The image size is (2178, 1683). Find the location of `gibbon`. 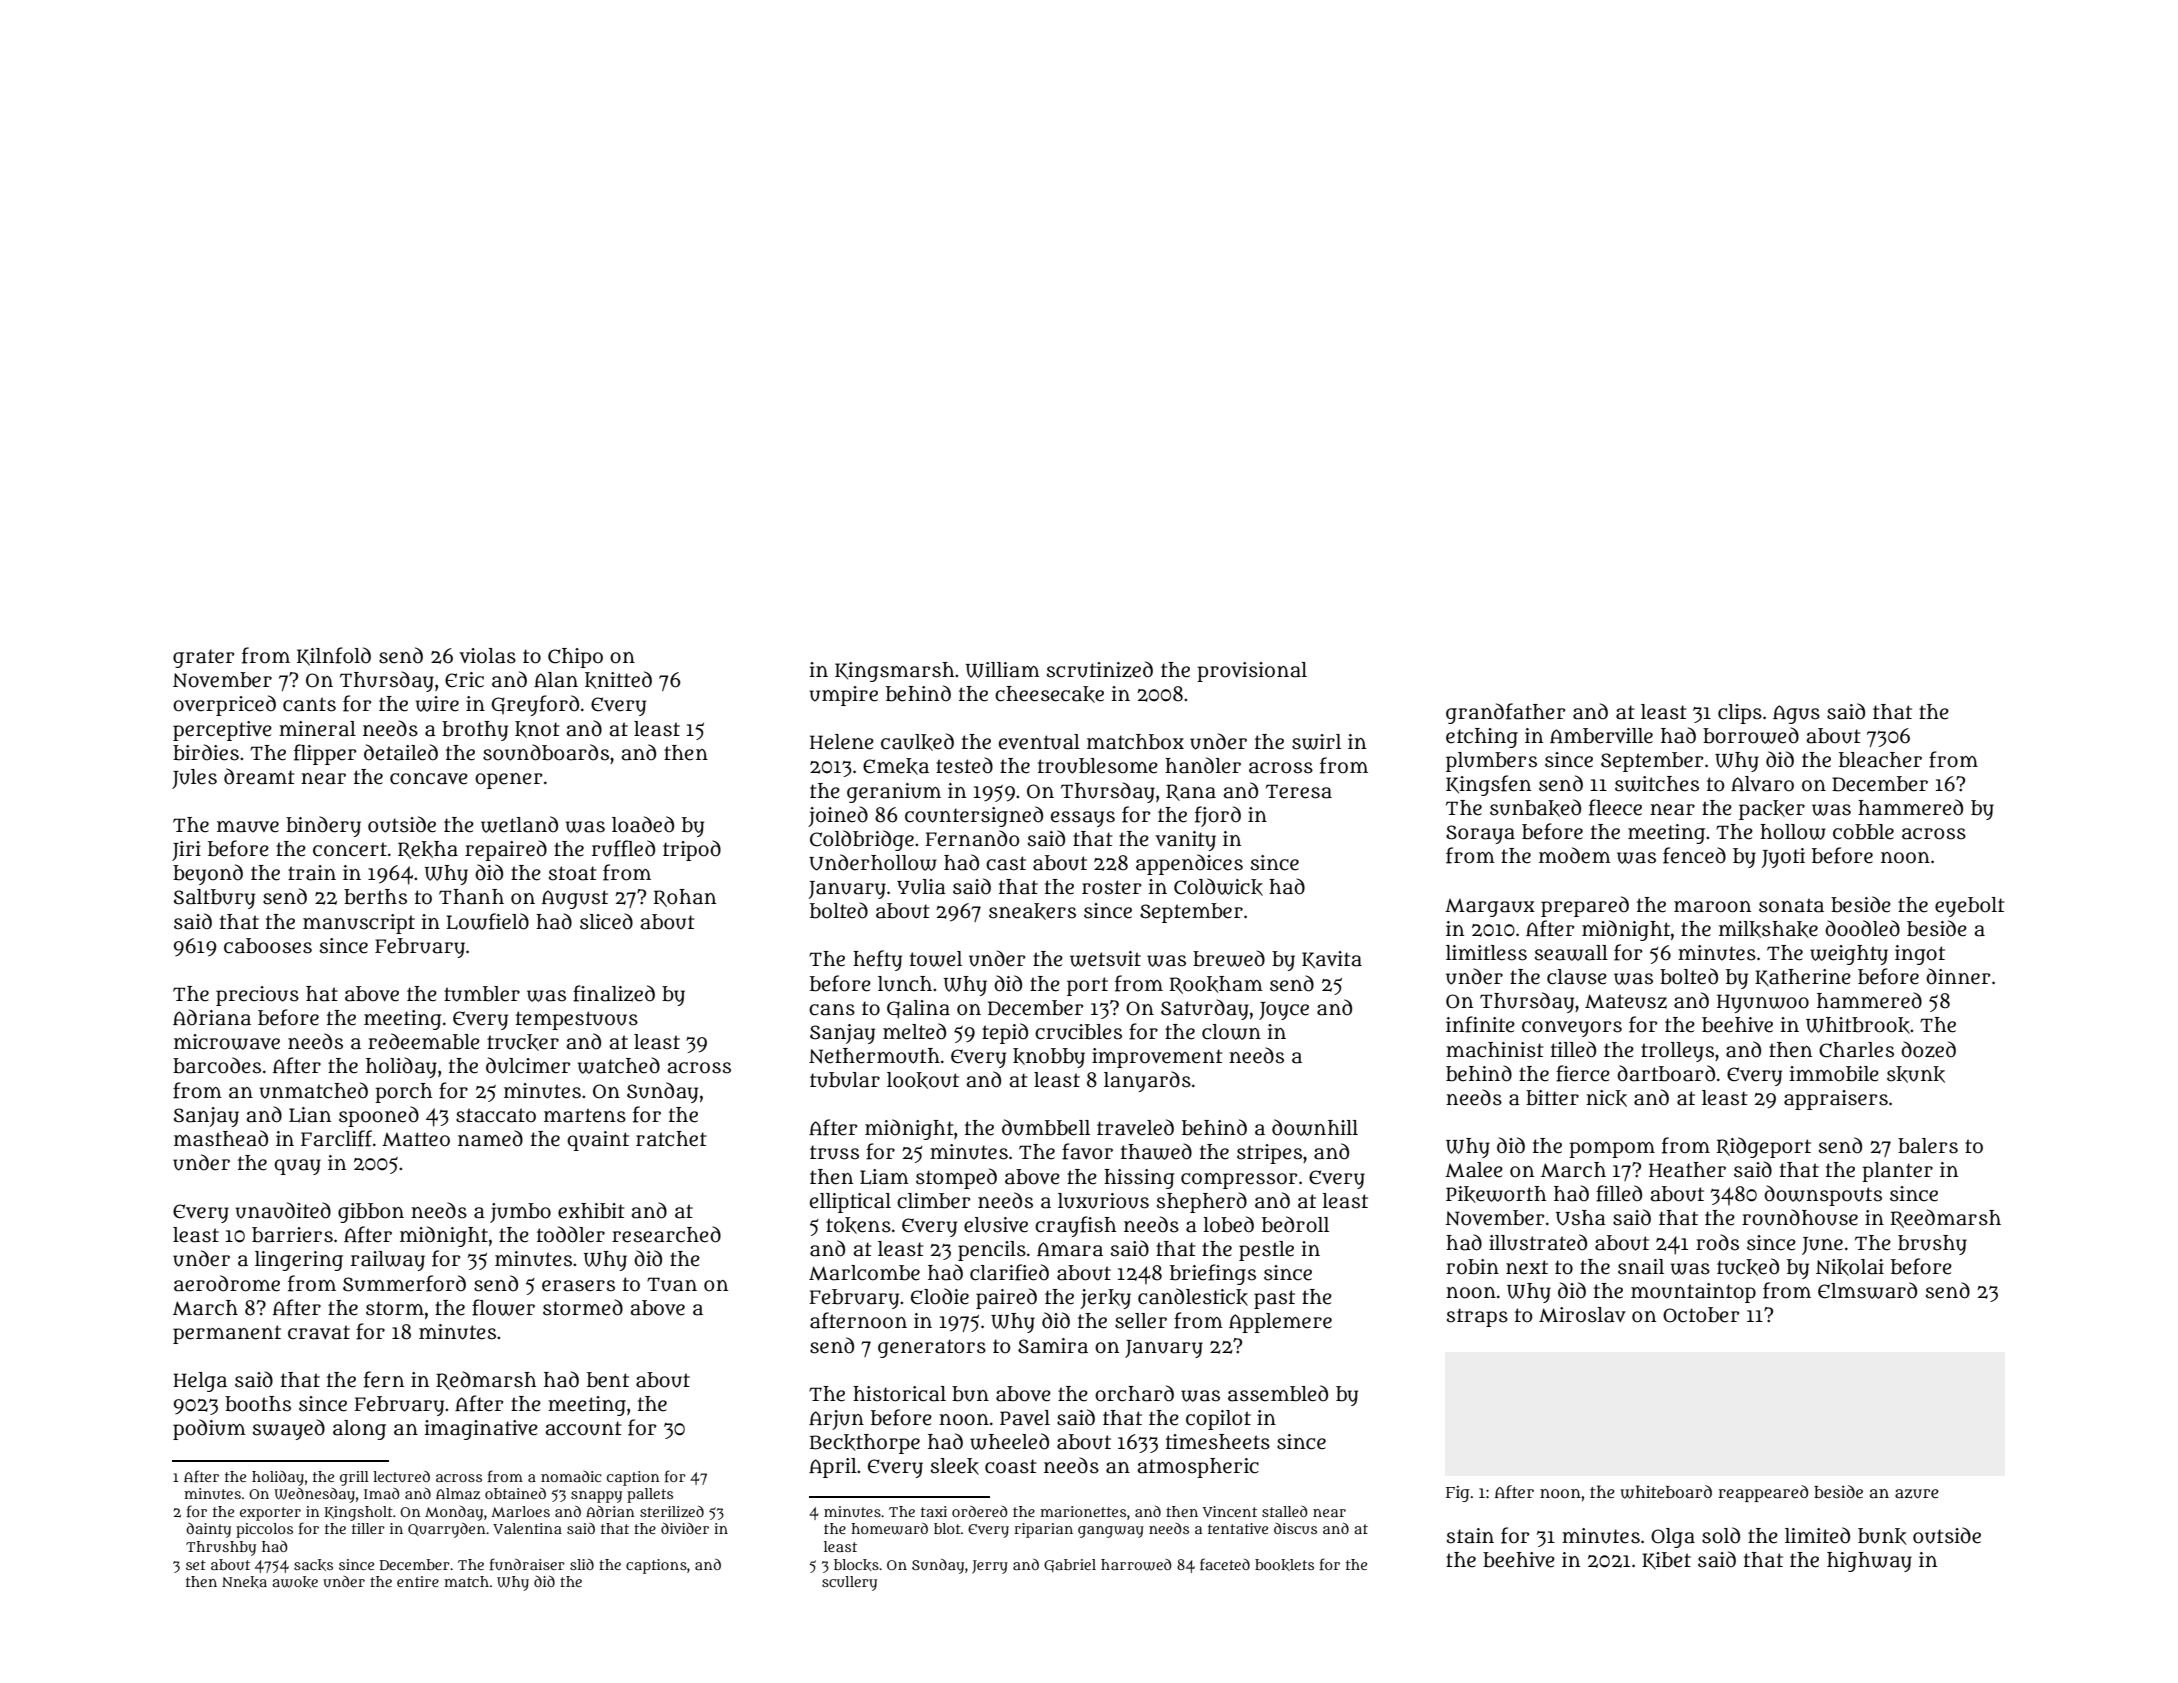

gibbon is located at coordinates (371, 1213).
